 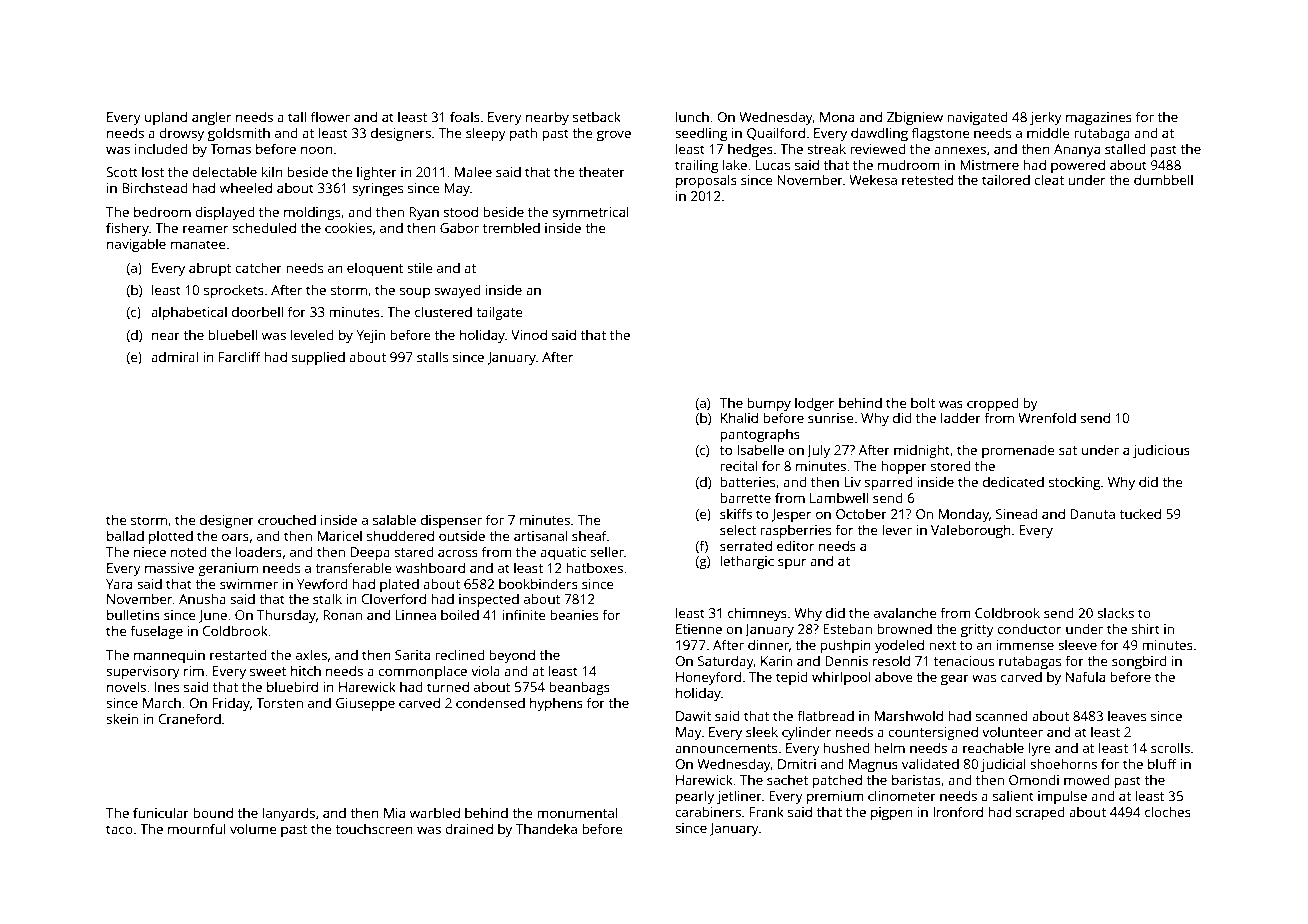 What do you see at coordinates (923, 402) in the image?
I see `bolt` at bounding box center [923, 402].
